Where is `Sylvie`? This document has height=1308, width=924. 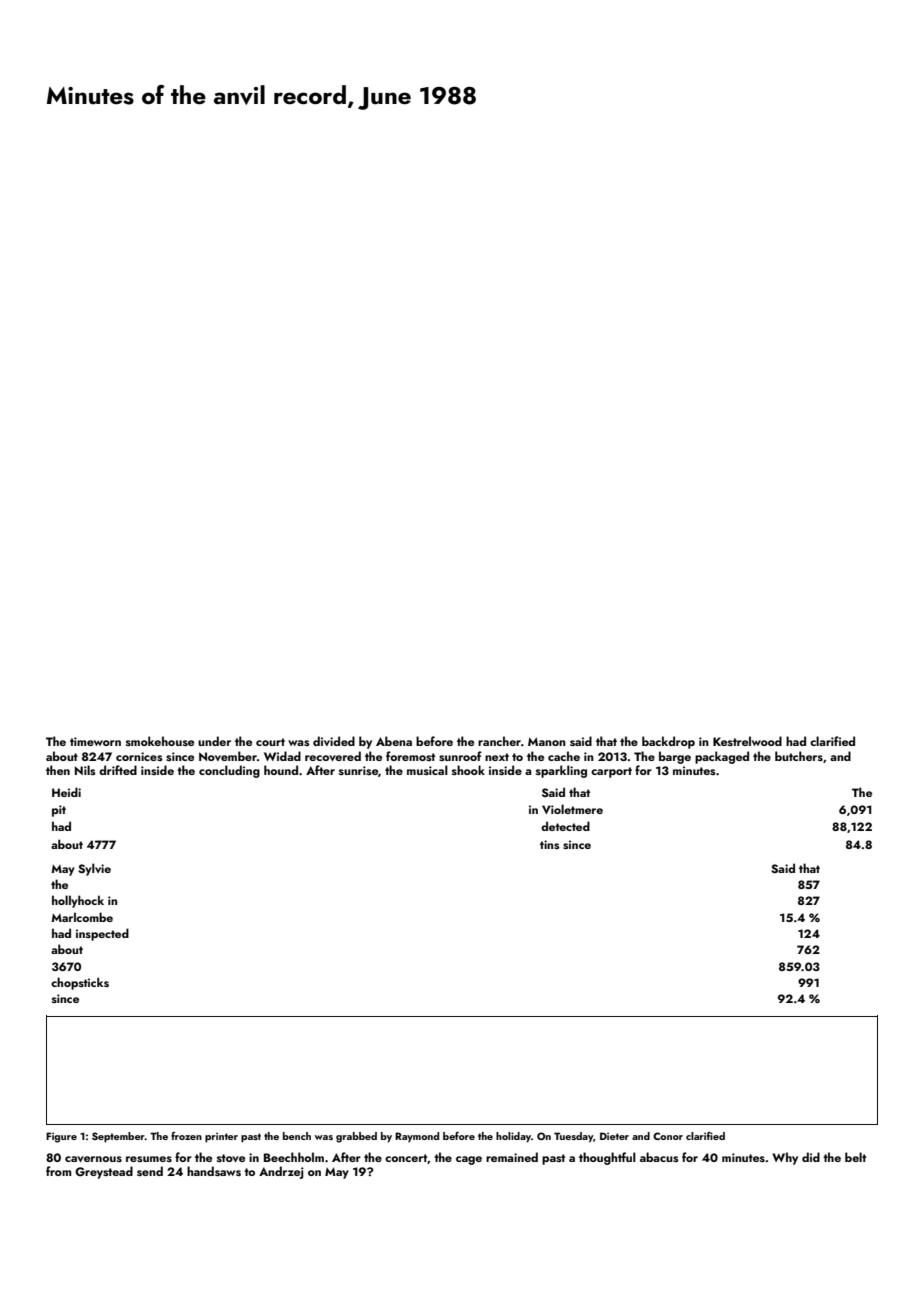
Sylvie is located at coordinates (94, 869).
